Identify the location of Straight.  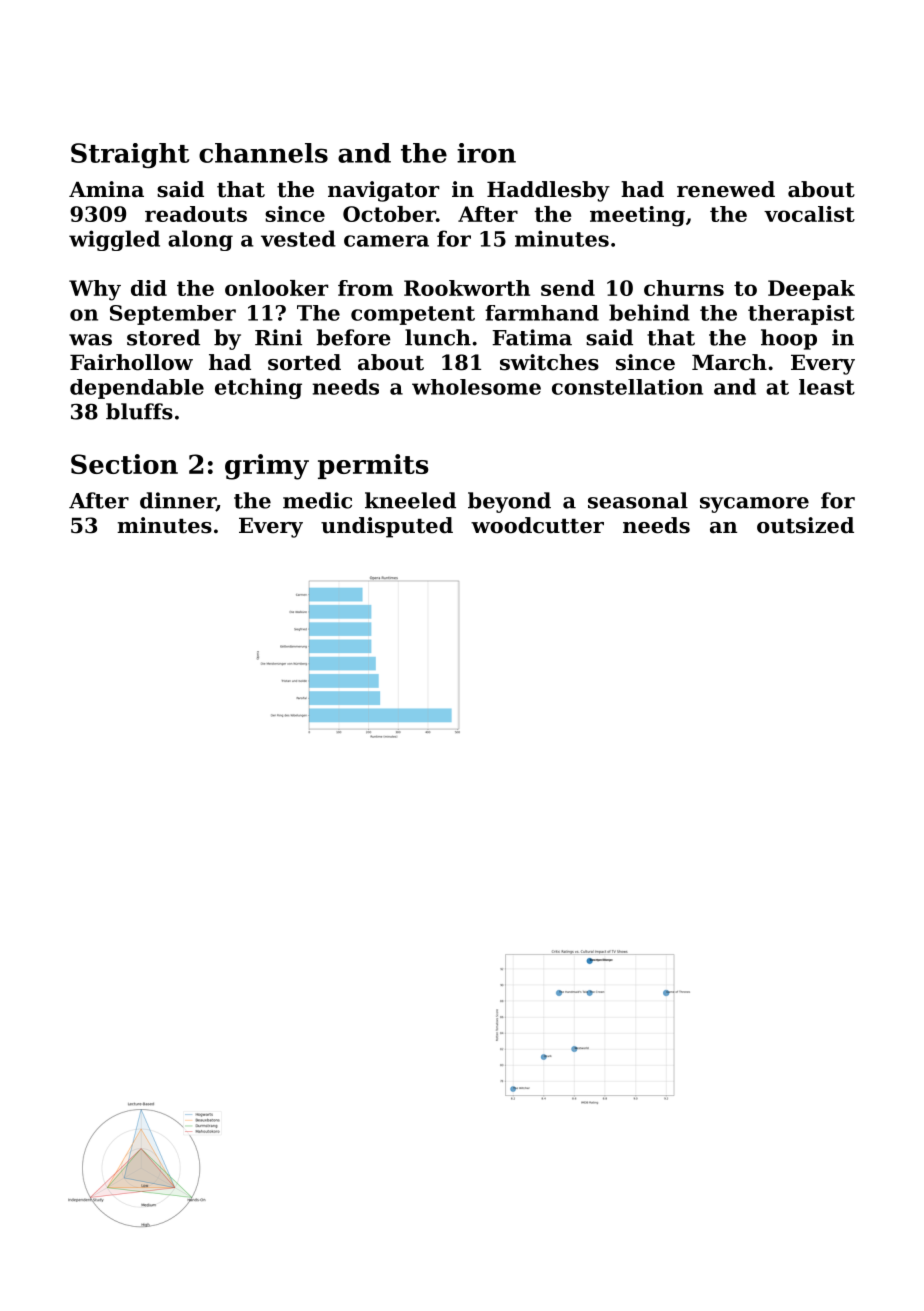
(130, 156).
